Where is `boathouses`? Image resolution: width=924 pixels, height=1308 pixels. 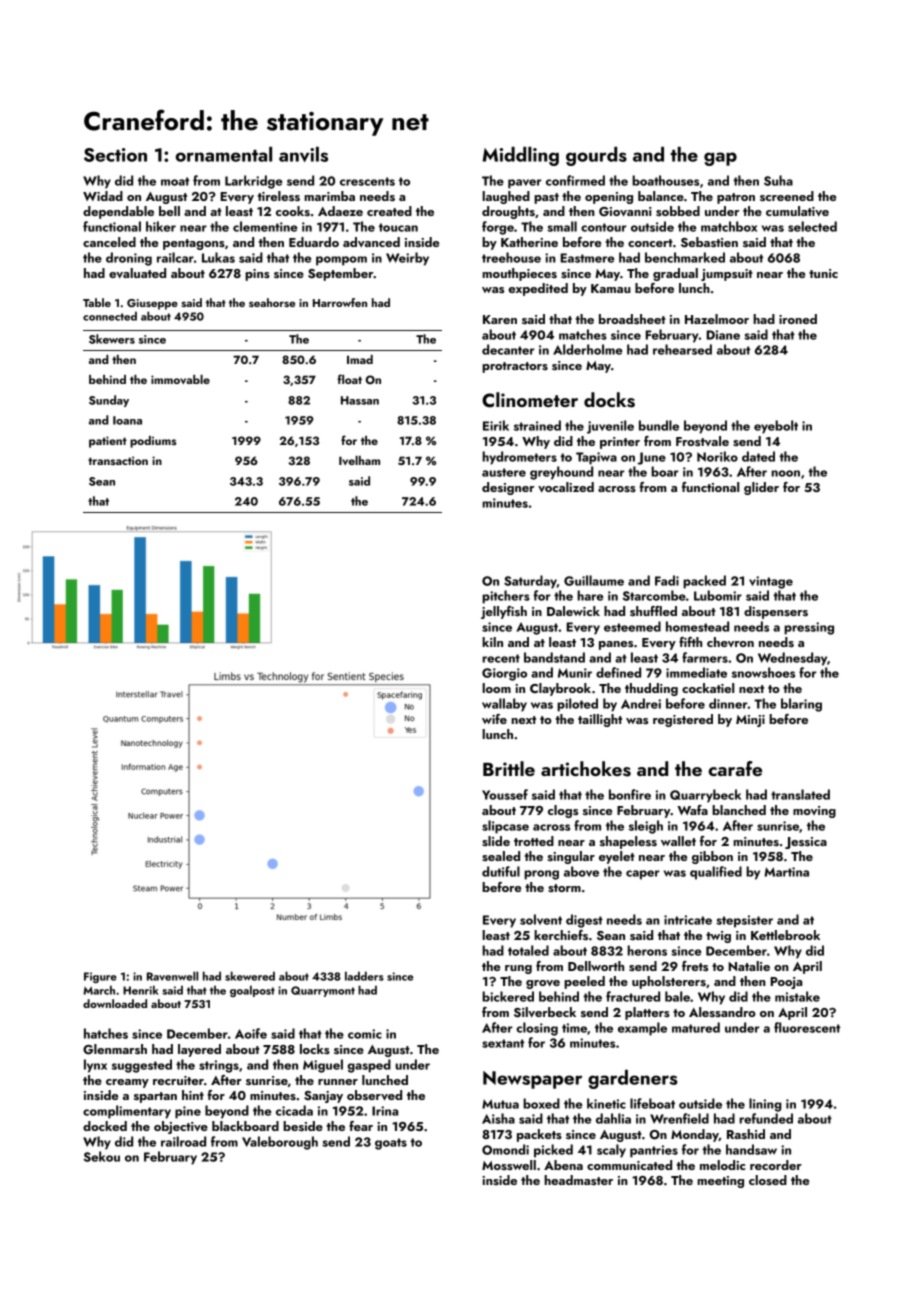 boathouses is located at coordinates (665, 180).
